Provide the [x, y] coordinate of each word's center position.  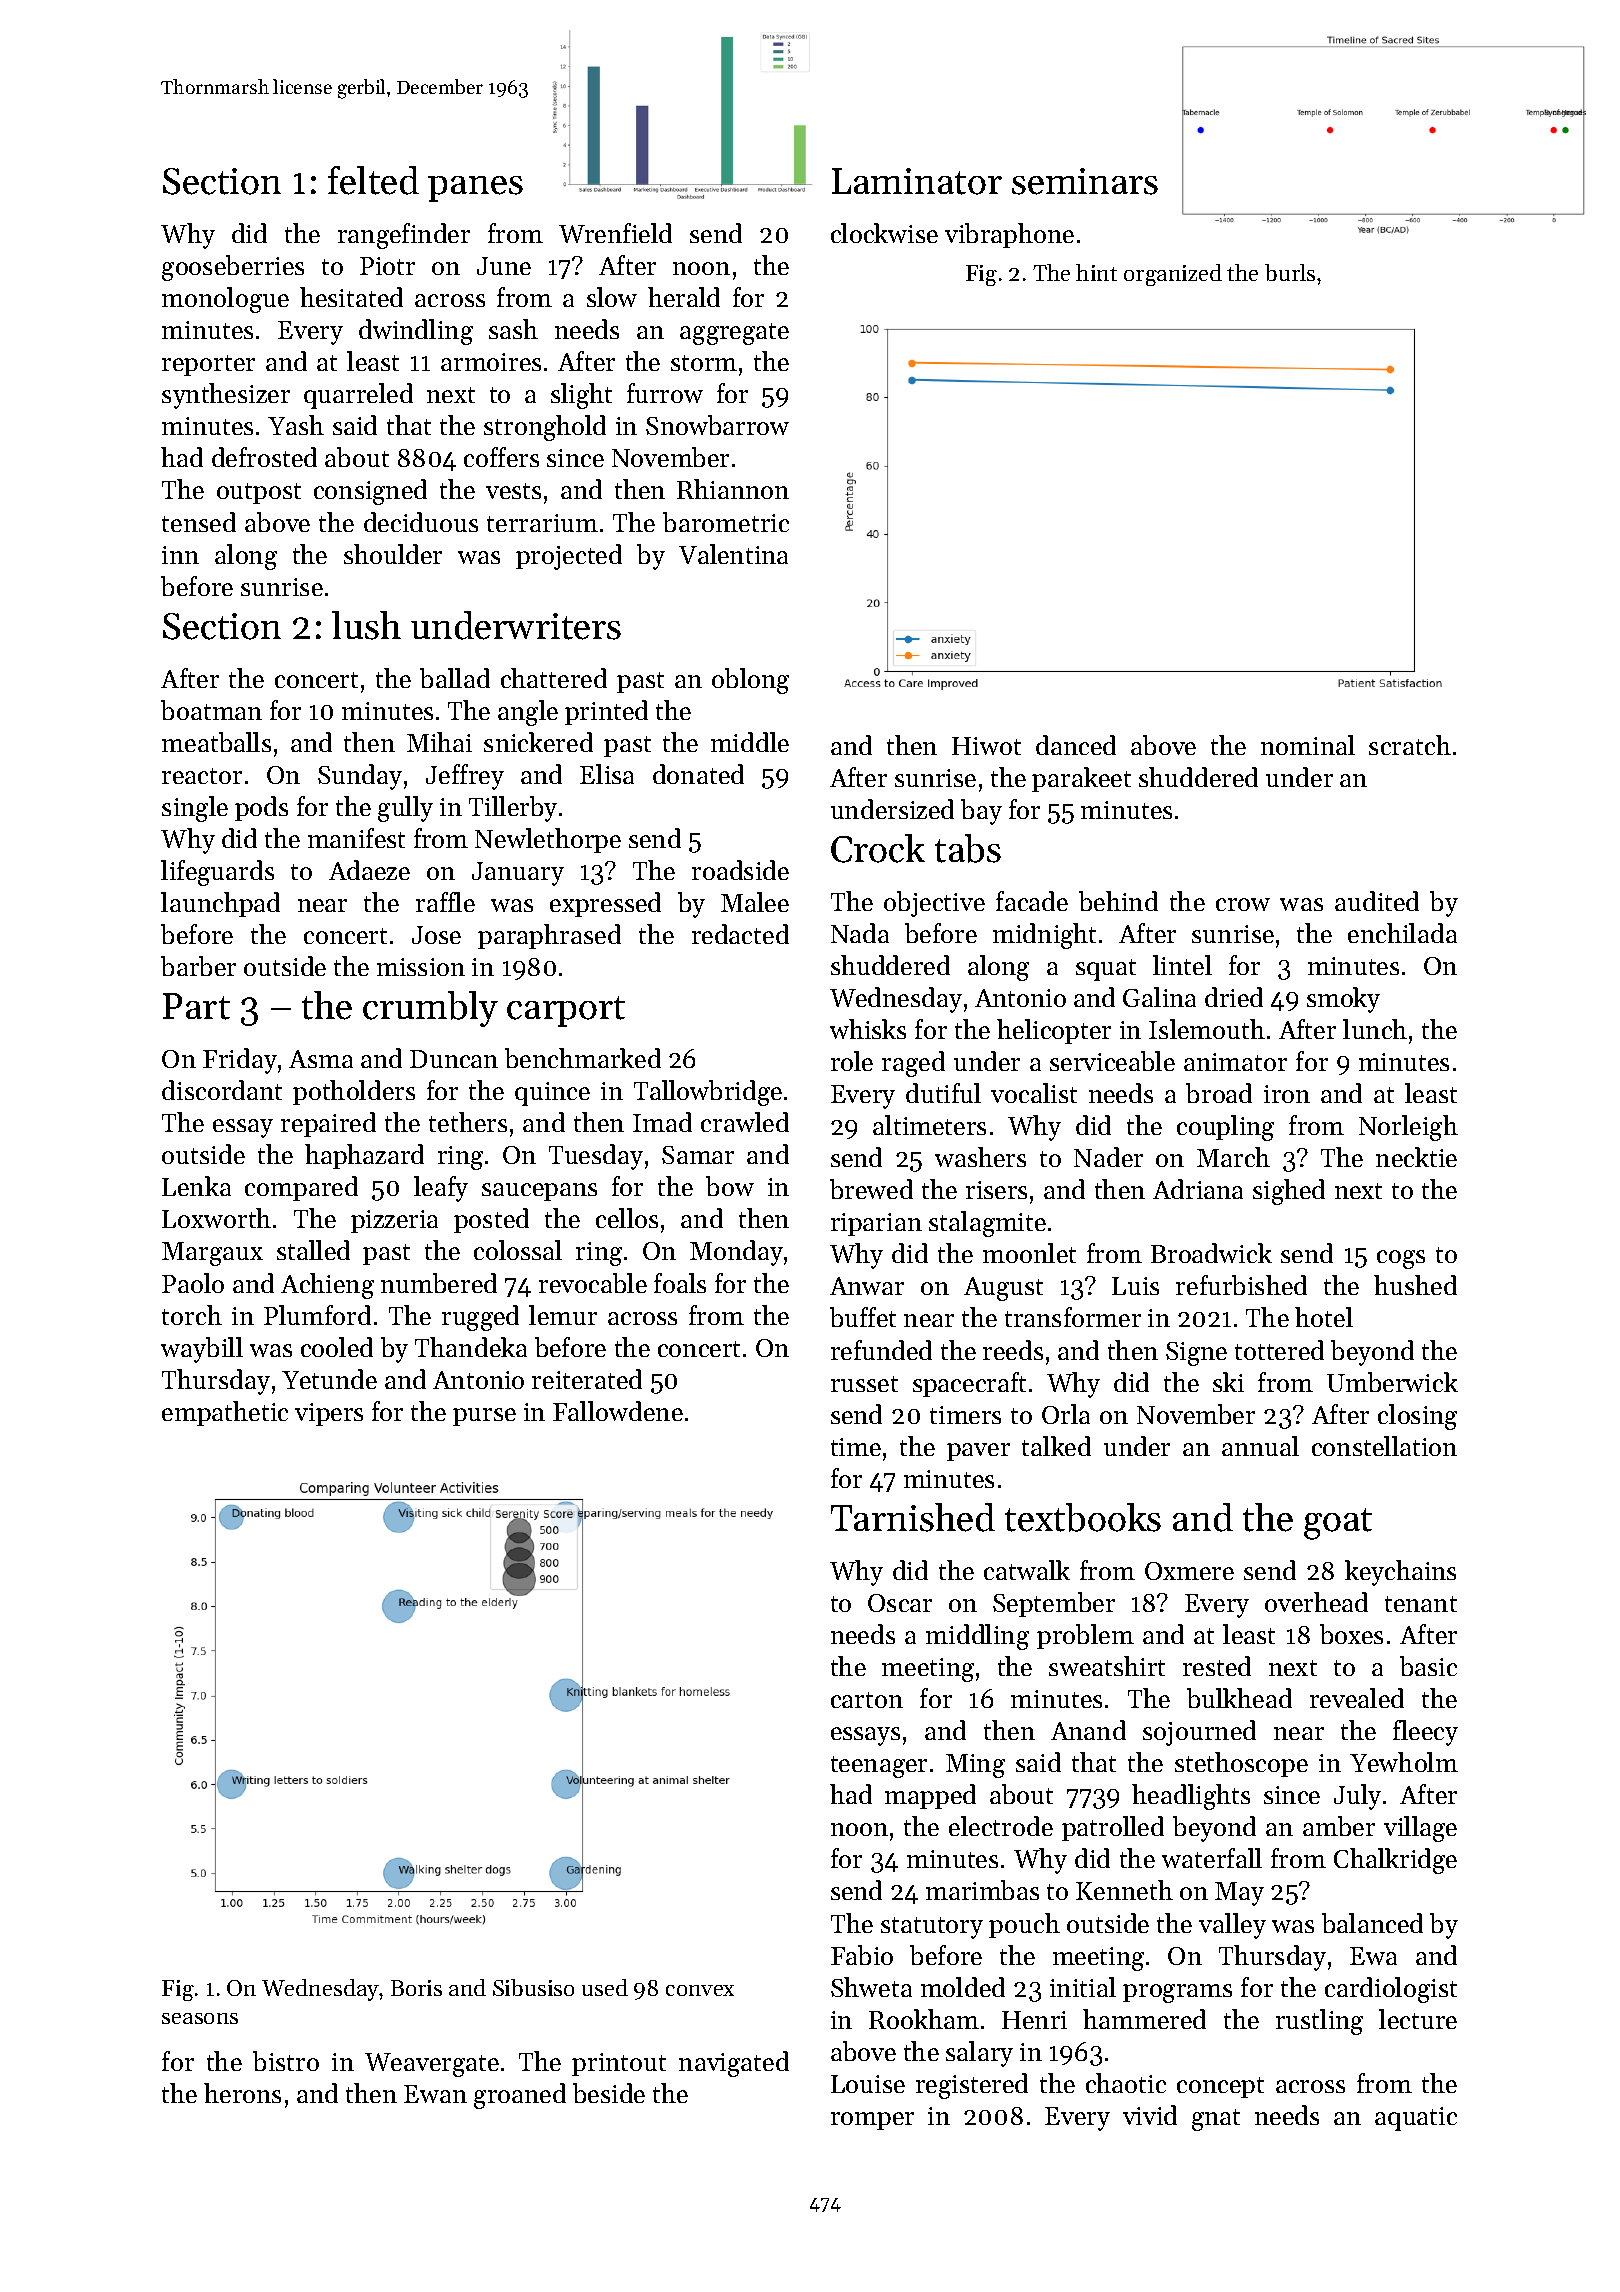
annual [1260, 1446]
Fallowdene [618, 1411]
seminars [1085, 181]
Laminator [917, 181]
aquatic [1416, 2119]
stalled [313, 1250]
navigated [734, 2064]
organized [1173, 275]
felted [373, 180]
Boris [416, 1988]
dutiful [943, 1093]
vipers [329, 1414]
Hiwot [986, 746]
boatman [211, 710]
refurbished [1241, 1285]
